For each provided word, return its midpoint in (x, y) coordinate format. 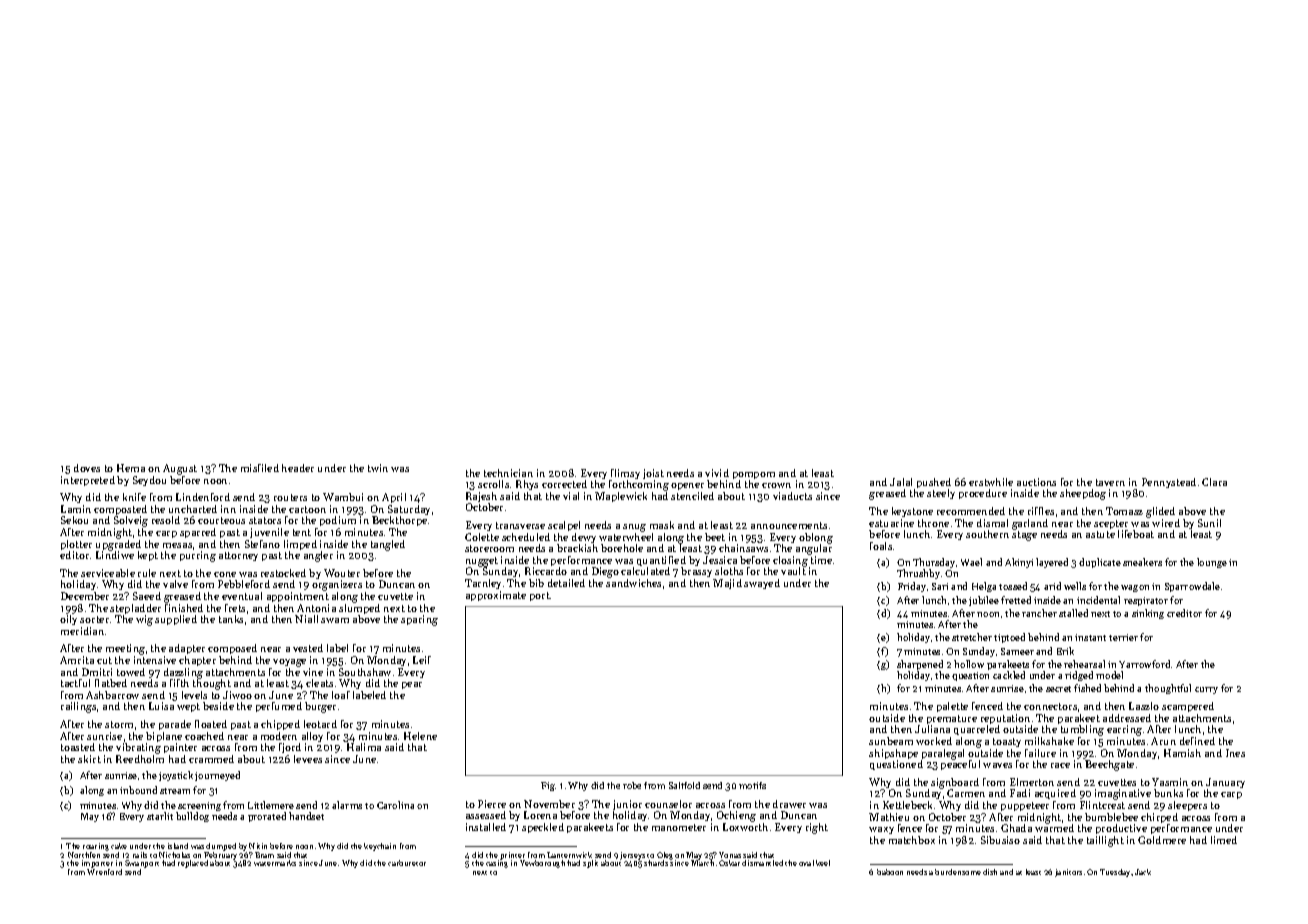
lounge (1212, 563)
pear (412, 685)
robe (632, 785)
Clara (1214, 482)
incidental (1098, 600)
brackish (577, 548)
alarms (347, 805)
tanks (231, 619)
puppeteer (1025, 806)
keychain (380, 847)
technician (508, 473)
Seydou (149, 481)
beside (218, 706)
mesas (177, 545)
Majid (727, 584)
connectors (1050, 706)
